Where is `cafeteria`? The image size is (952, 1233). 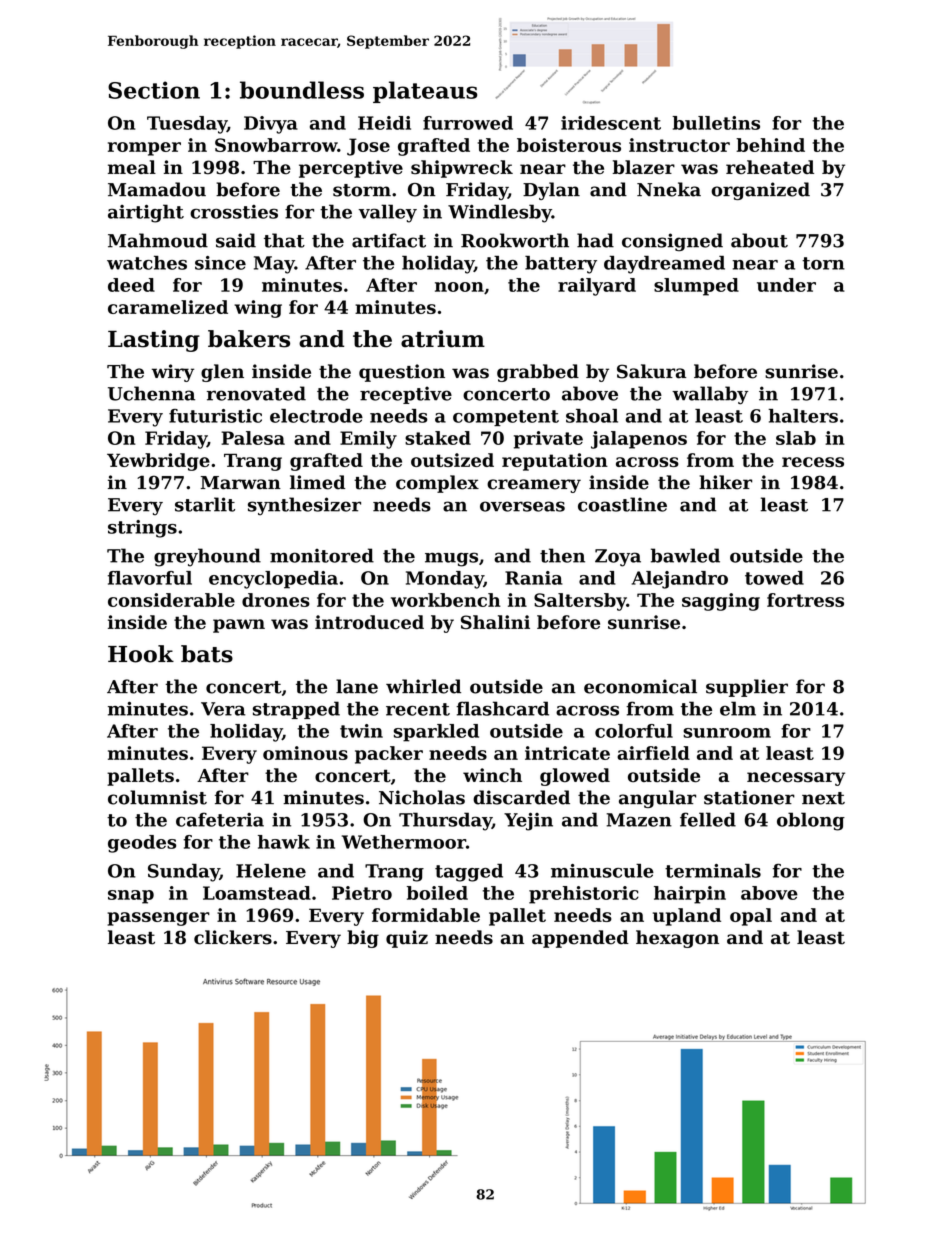 cafeteria is located at coordinates (220, 819).
